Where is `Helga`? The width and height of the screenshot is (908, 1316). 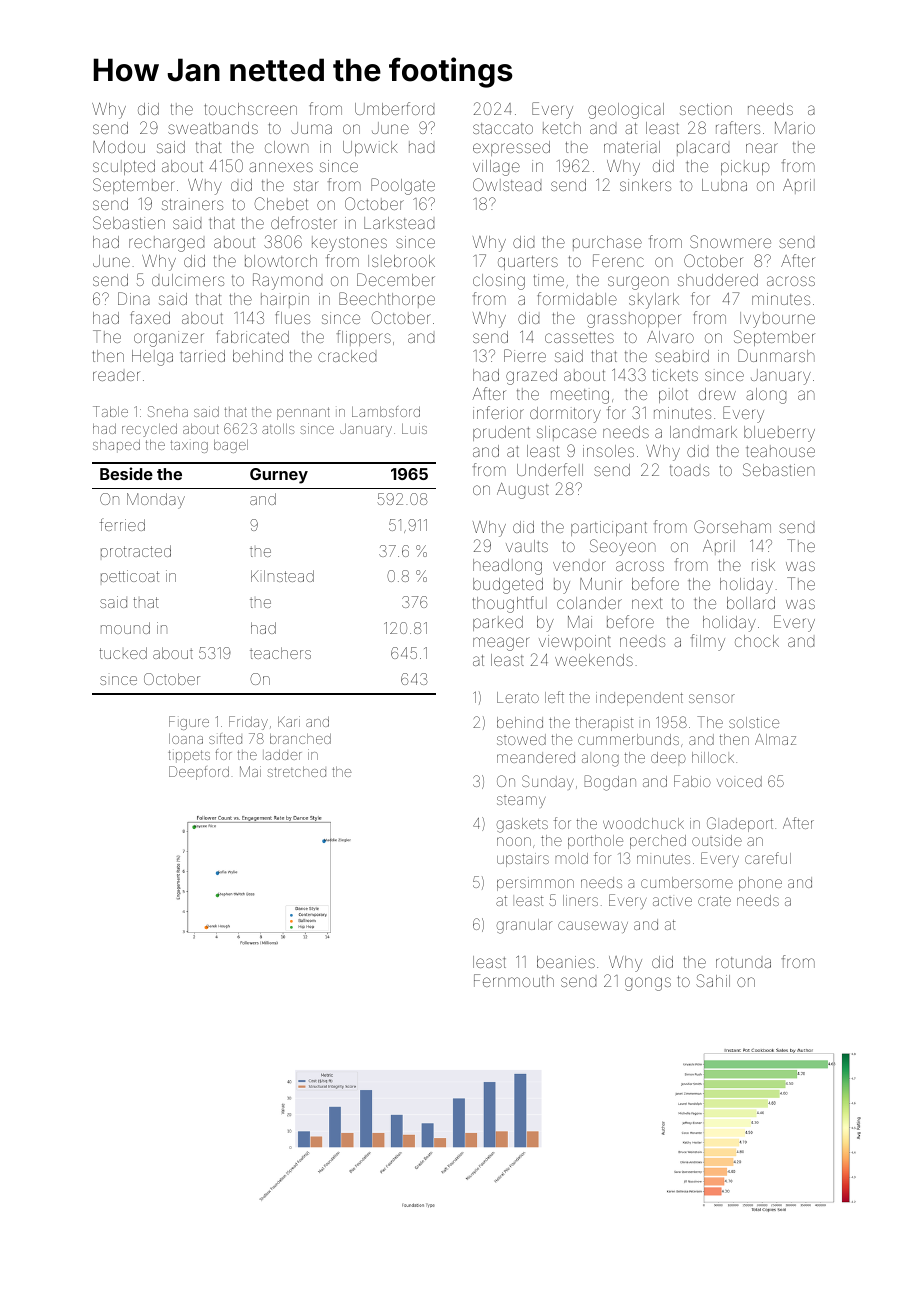
Helga is located at coordinates (152, 358).
